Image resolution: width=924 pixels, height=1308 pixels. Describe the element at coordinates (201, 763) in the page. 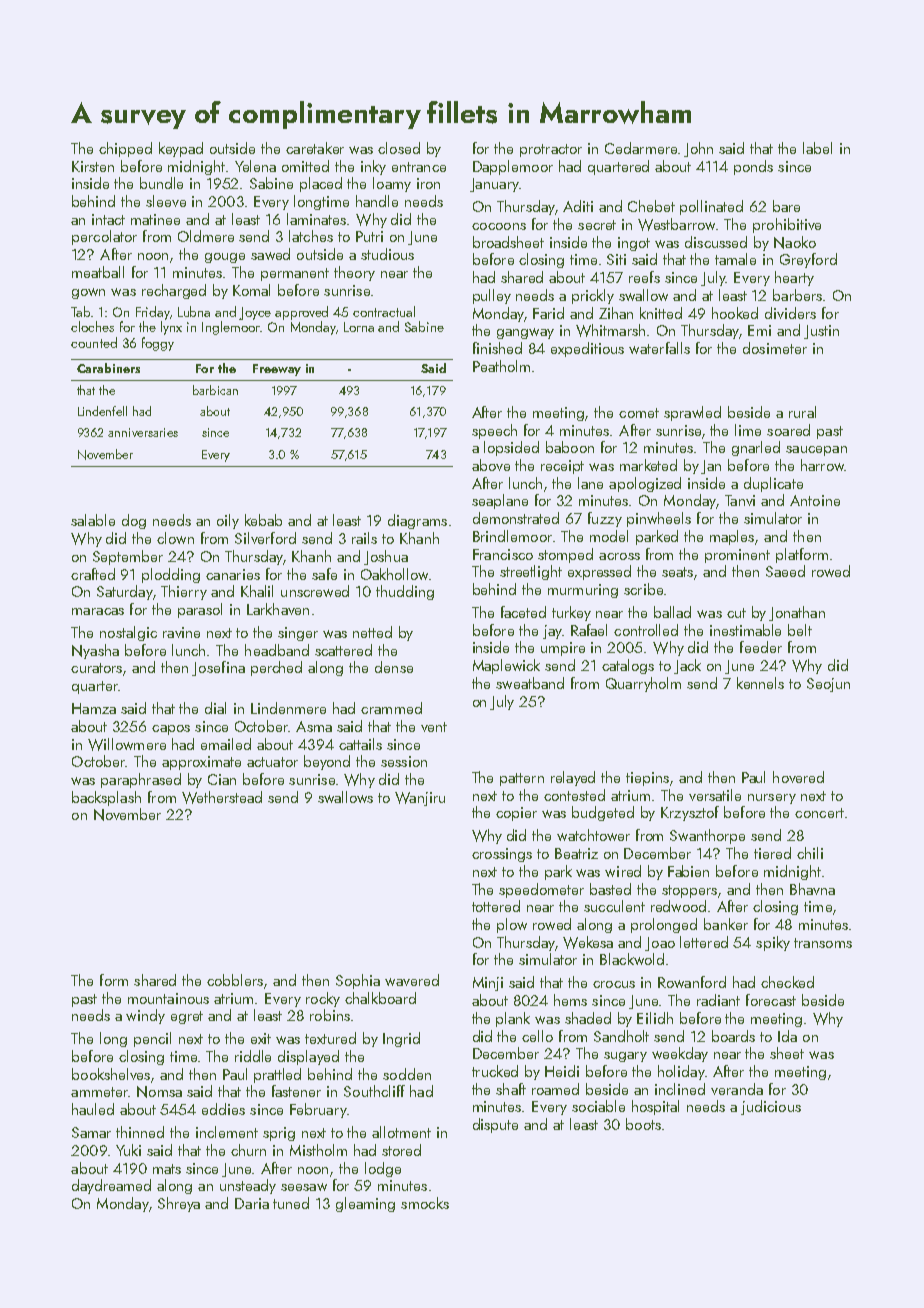

I see `approximate` at that location.
